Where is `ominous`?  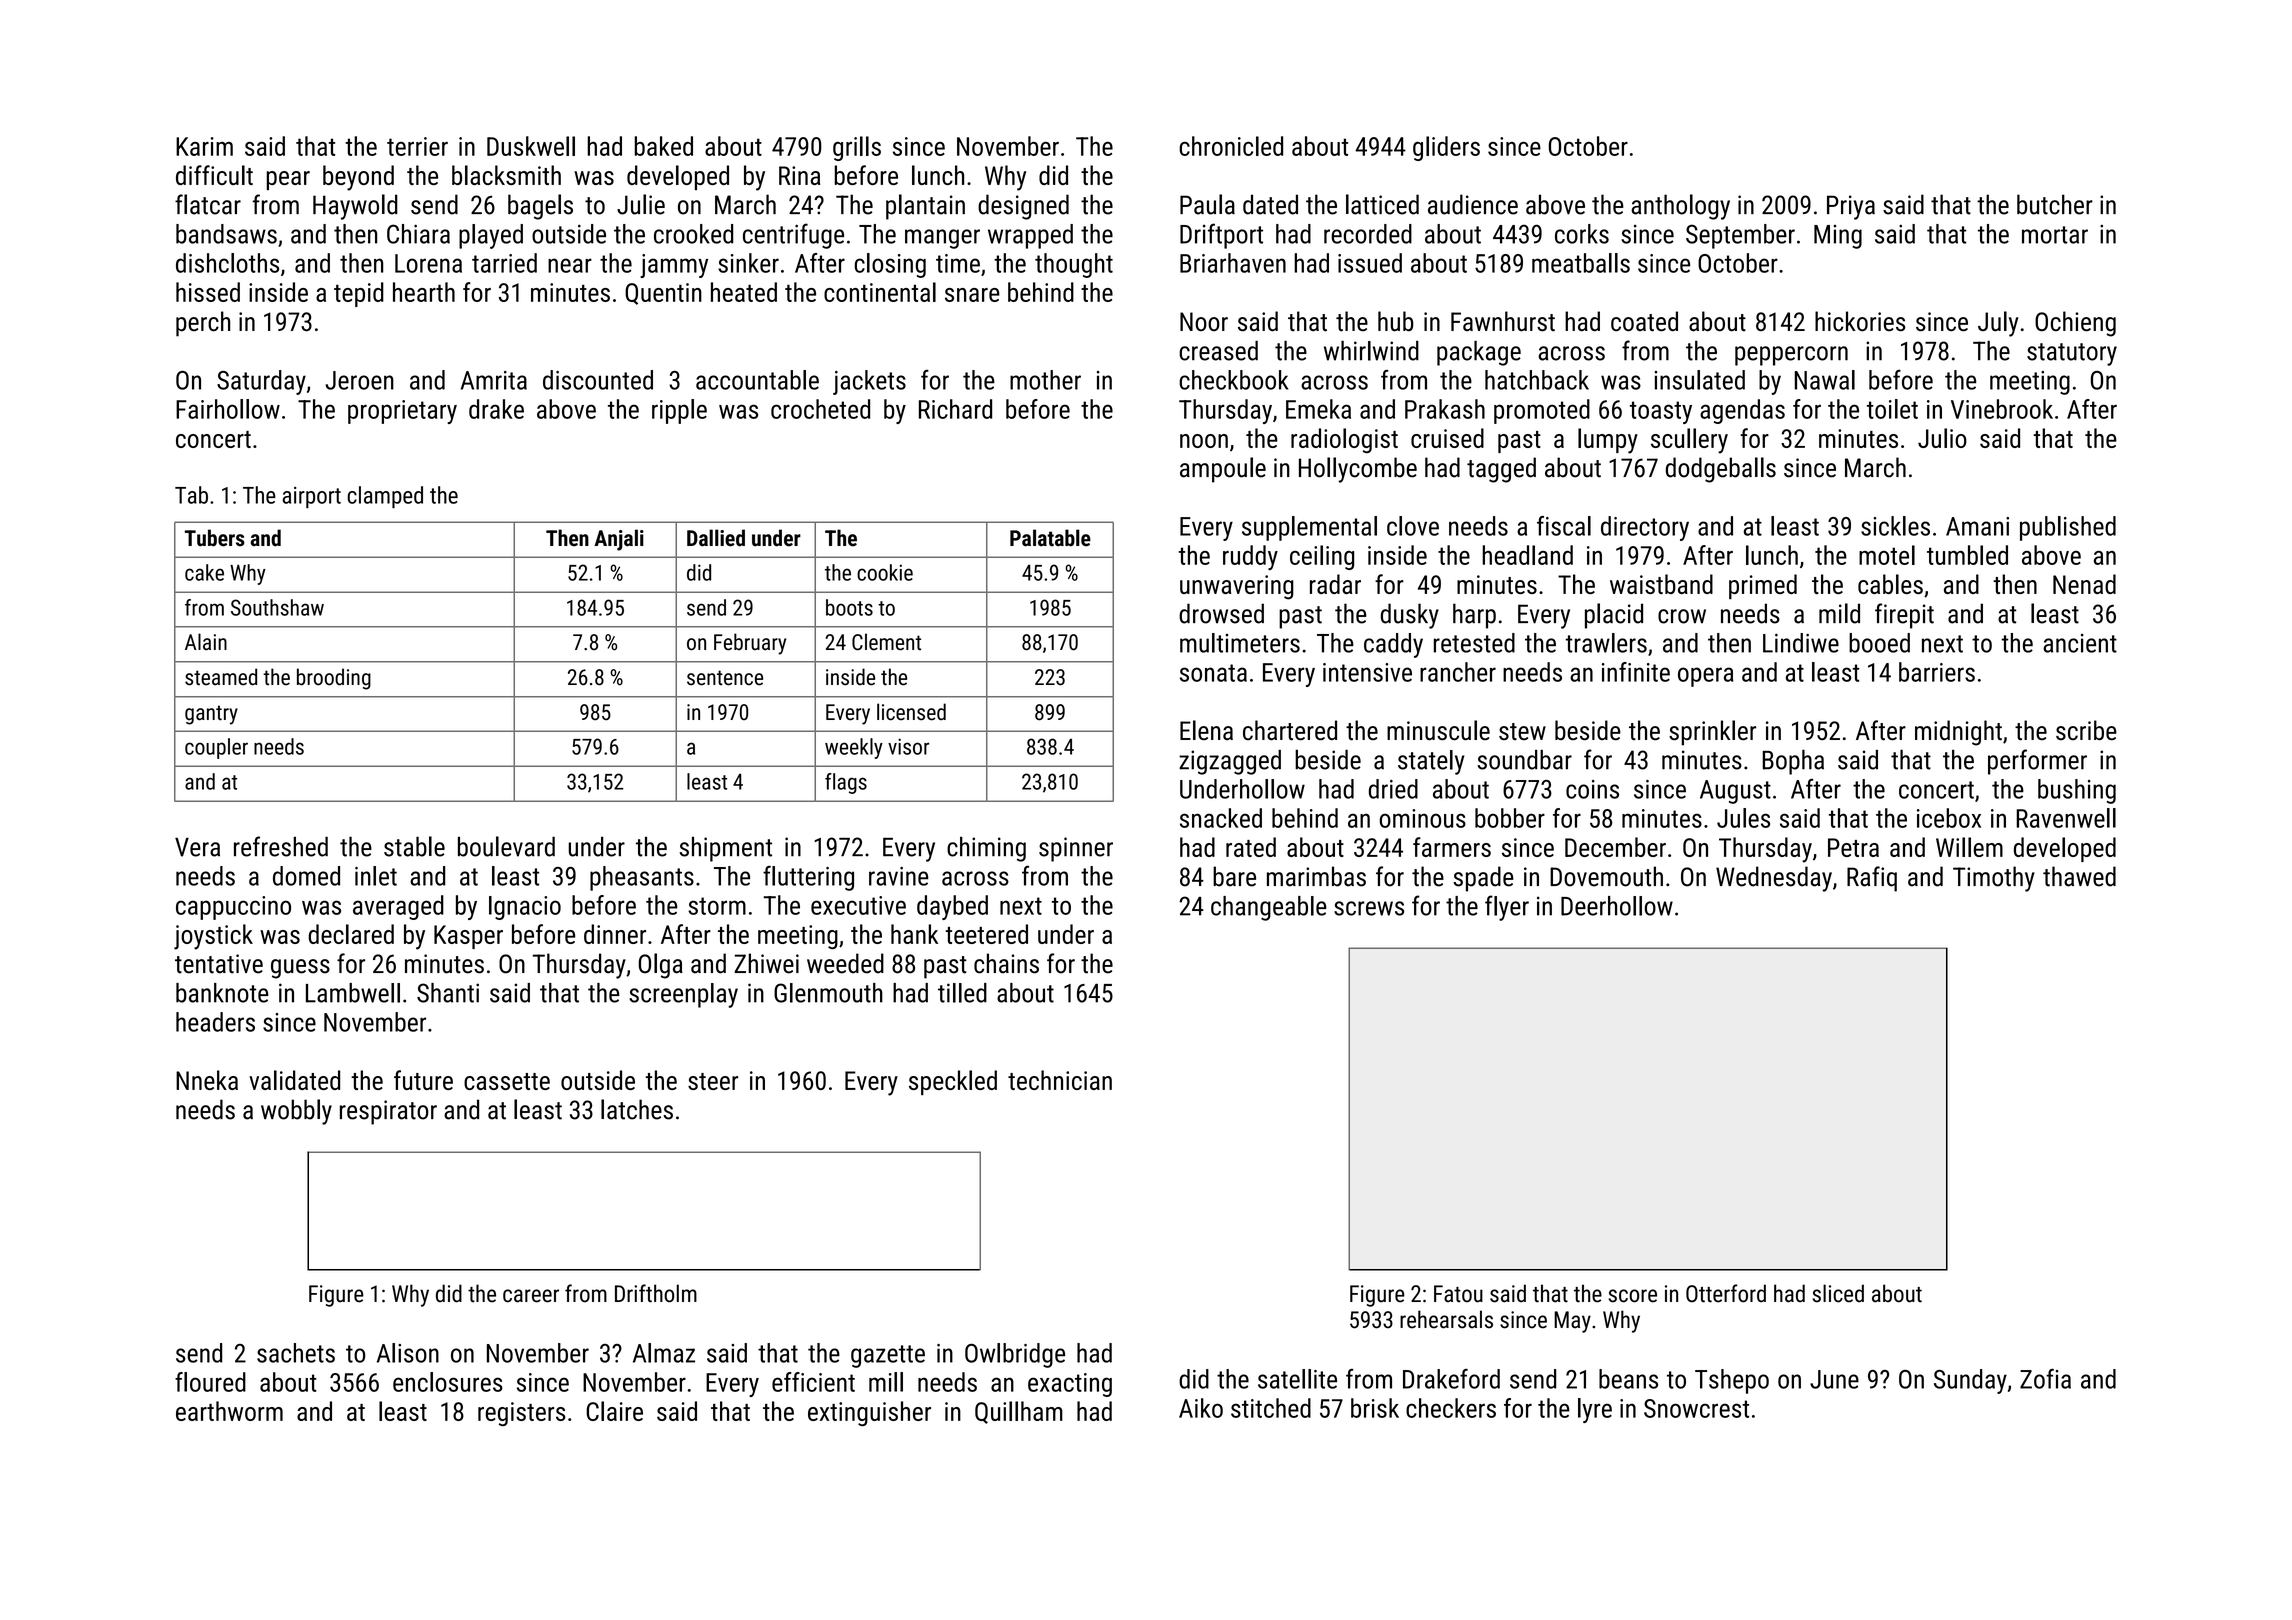 ominous is located at coordinates (1422, 818).
